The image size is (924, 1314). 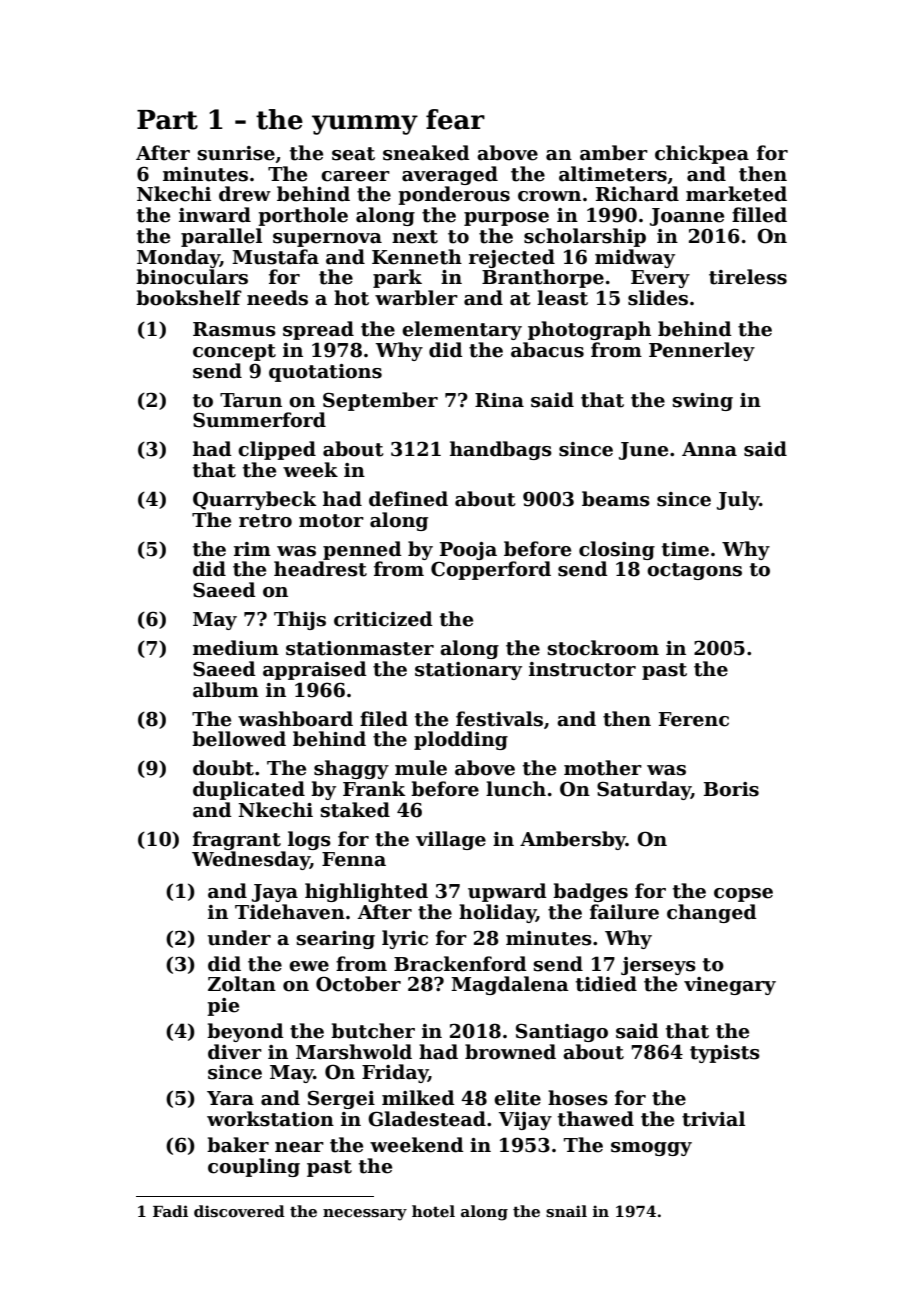 What do you see at coordinates (455, 119) in the screenshot?
I see `fear` at bounding box center [455, 119].
